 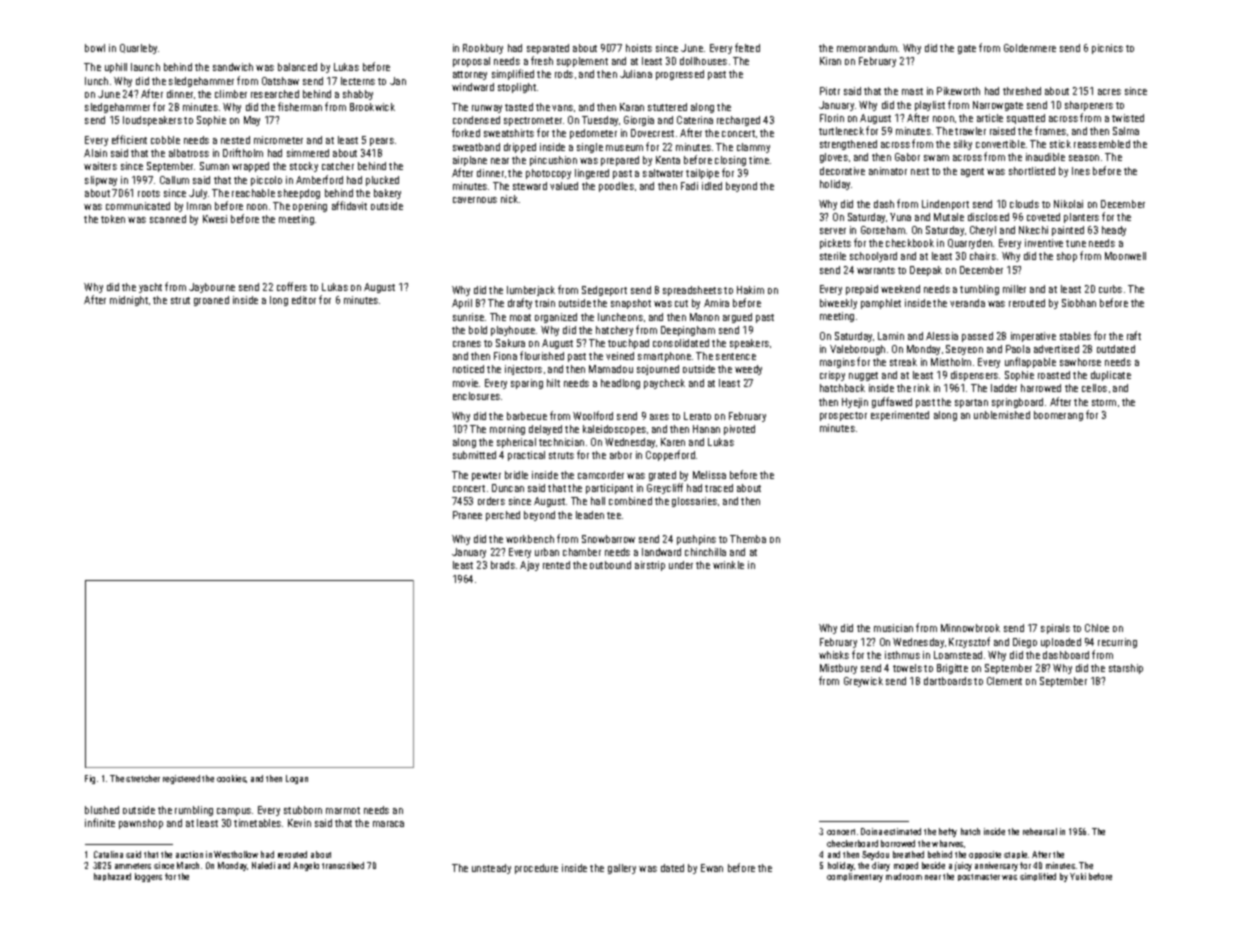 I want to click on sparing, so click(x=527, y=384).
